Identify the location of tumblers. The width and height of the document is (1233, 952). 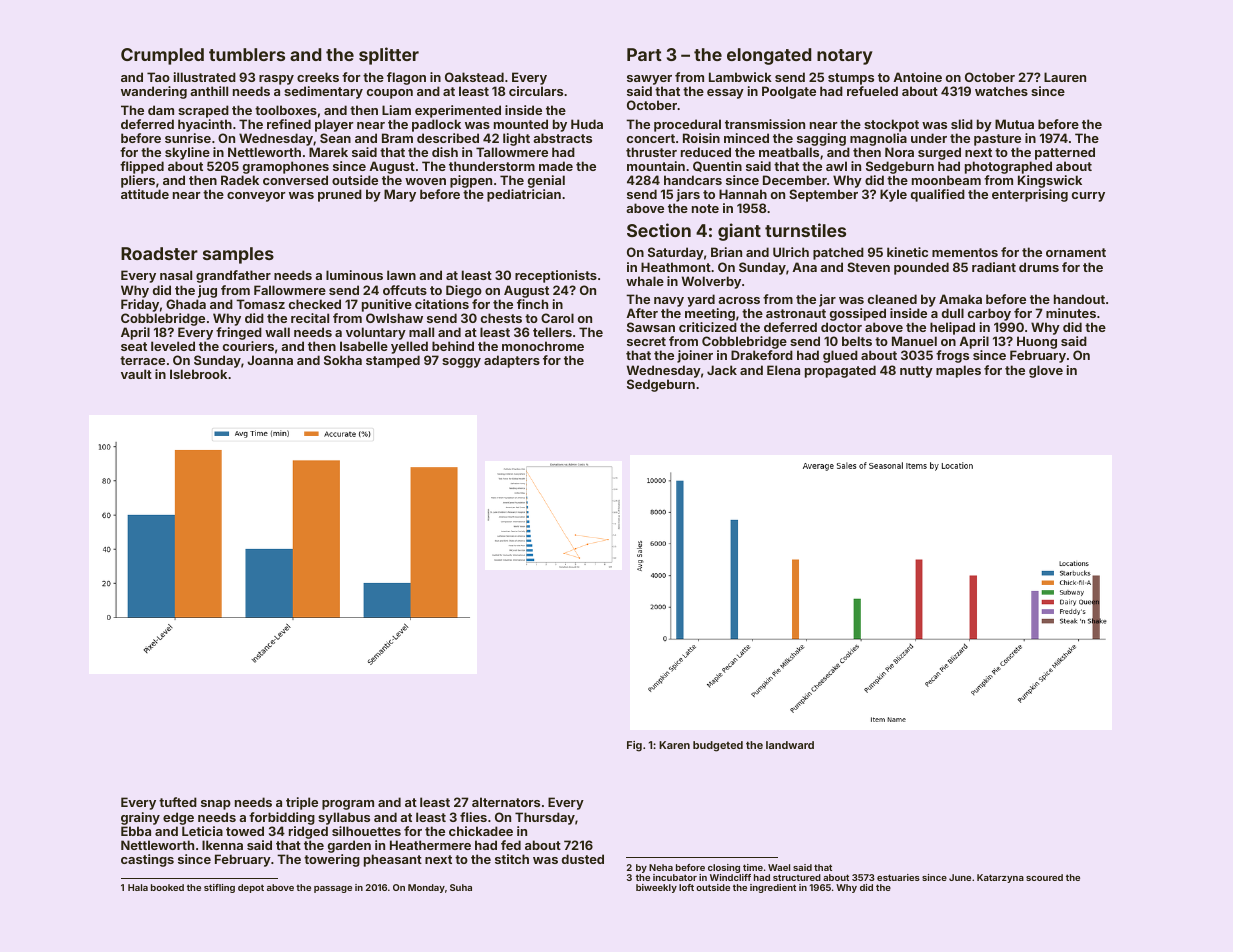
(247, 54).
